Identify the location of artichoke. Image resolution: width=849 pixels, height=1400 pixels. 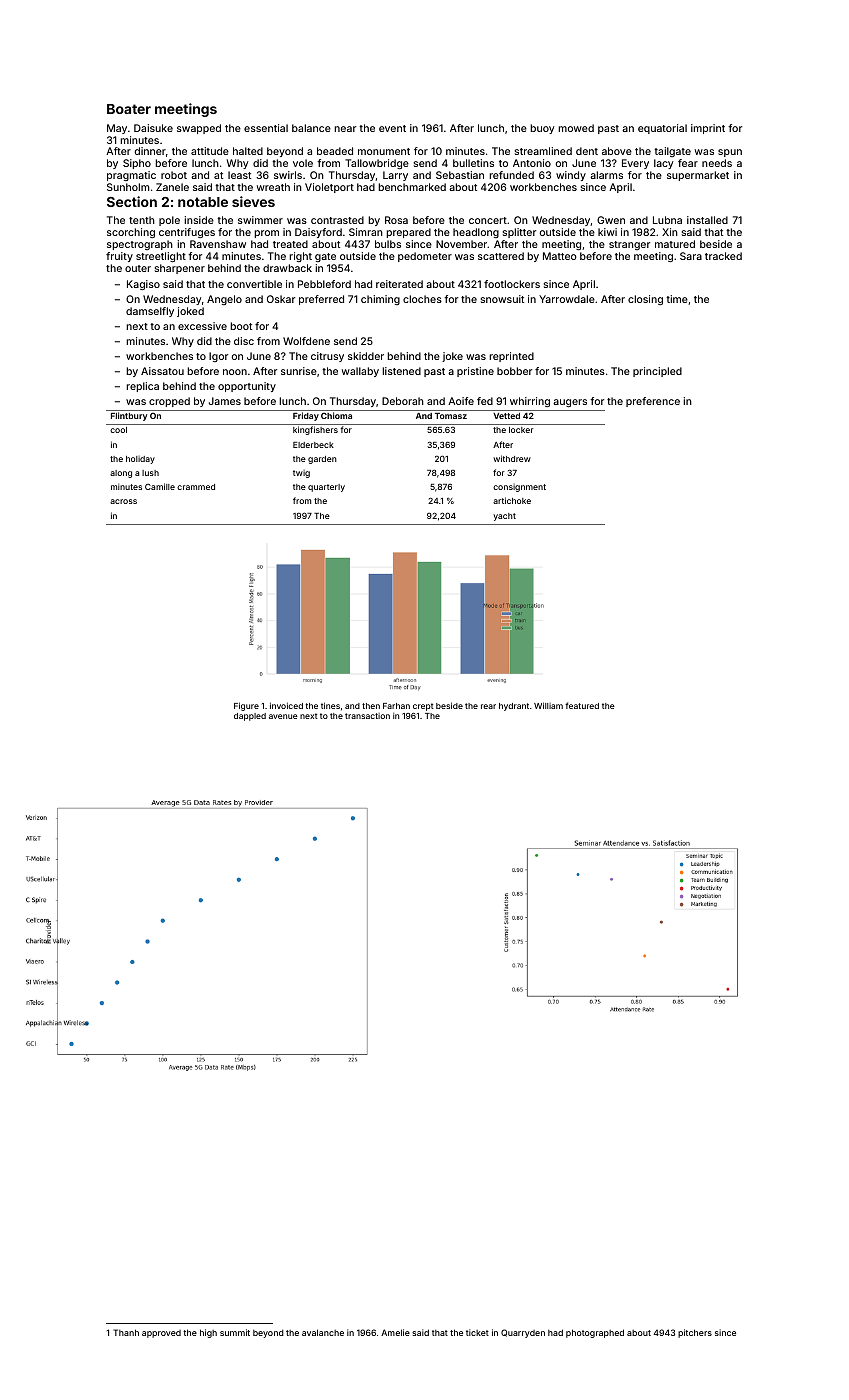
(512, 500).
